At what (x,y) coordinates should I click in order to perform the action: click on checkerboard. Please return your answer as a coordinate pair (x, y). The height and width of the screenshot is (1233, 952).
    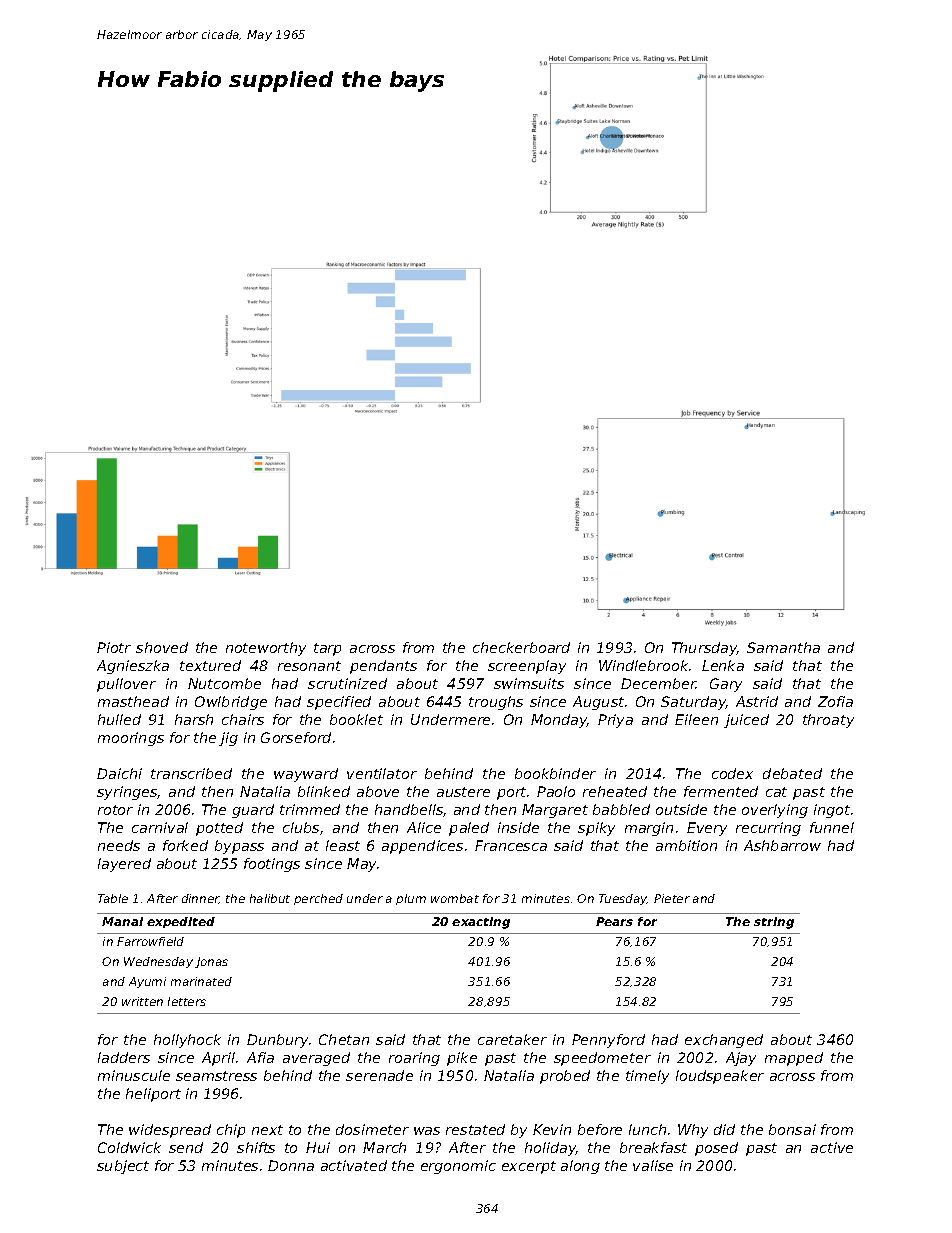
    Looking at the image, I should click on (521, 647).
